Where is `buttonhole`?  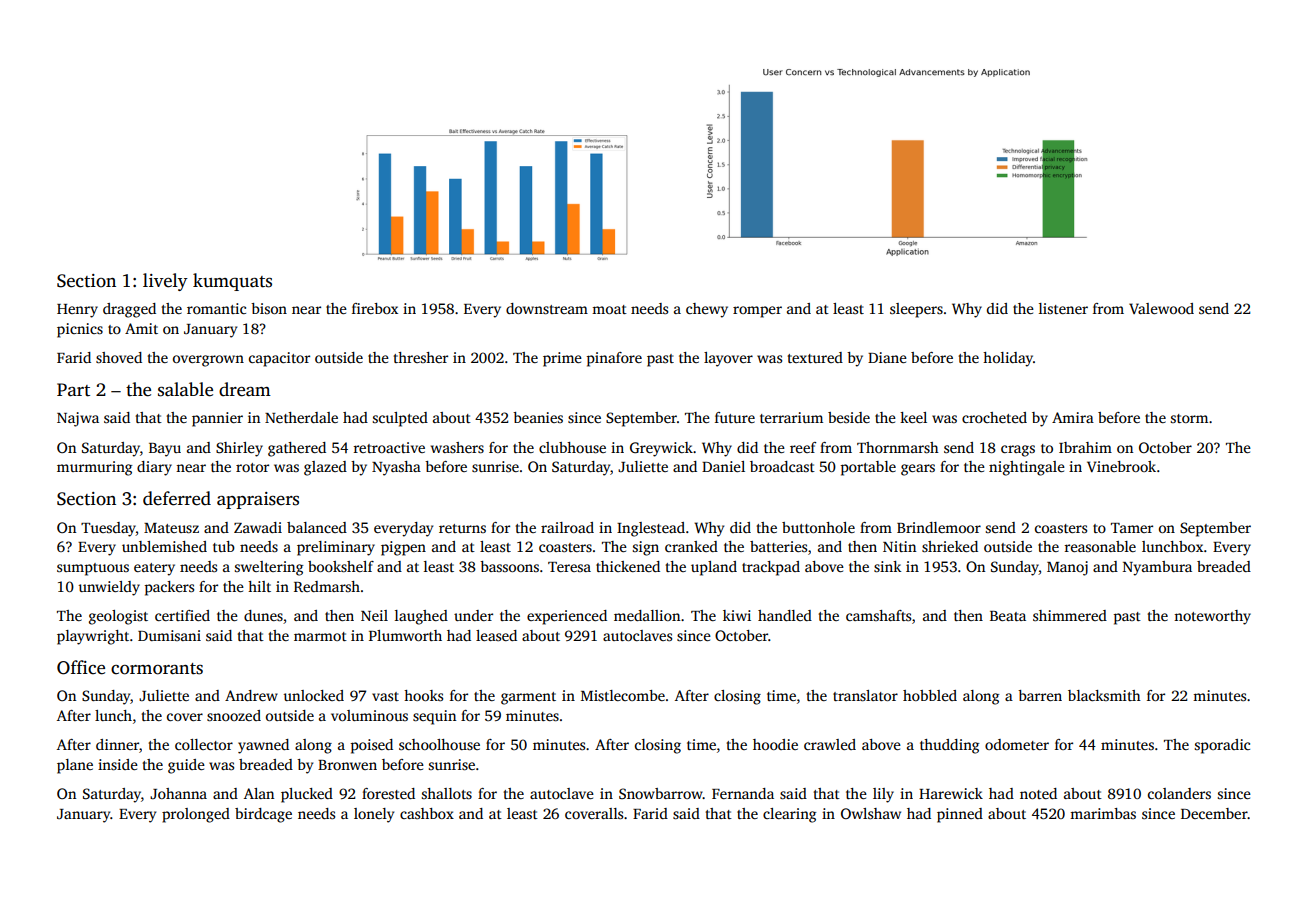 buttonhole is located at coordinates (818, 527).
